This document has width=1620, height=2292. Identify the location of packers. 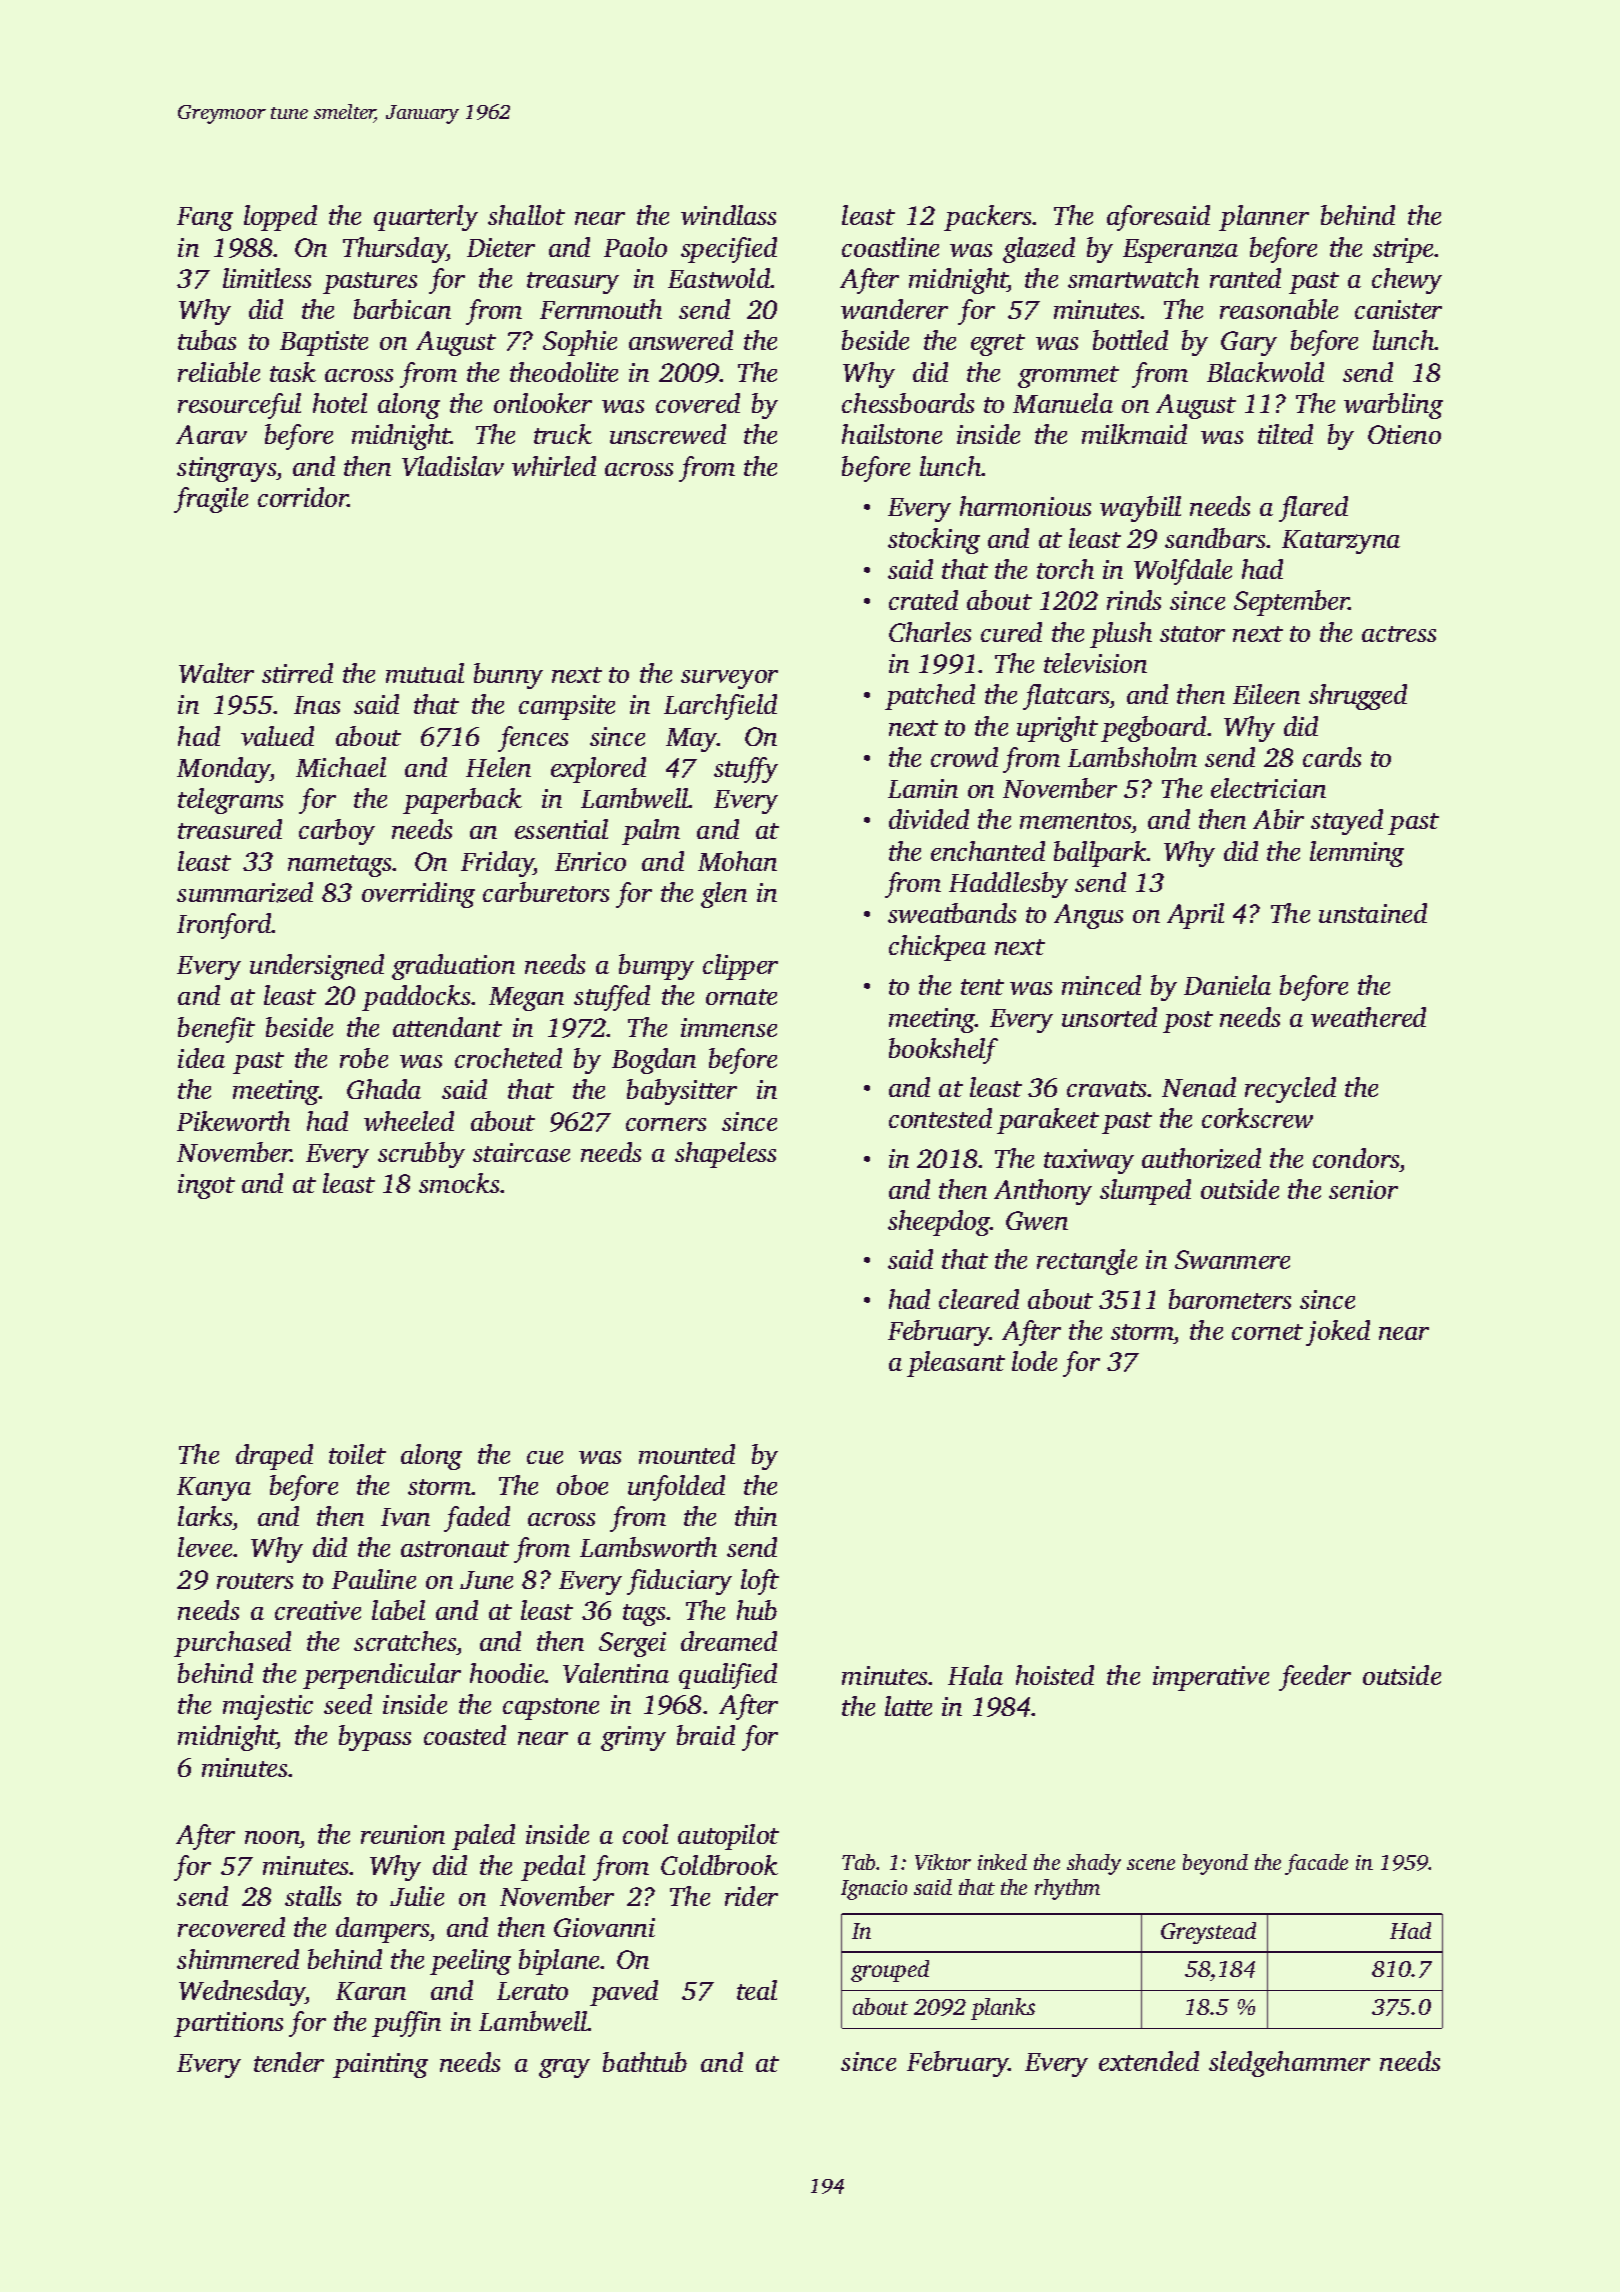
(988, 218).
